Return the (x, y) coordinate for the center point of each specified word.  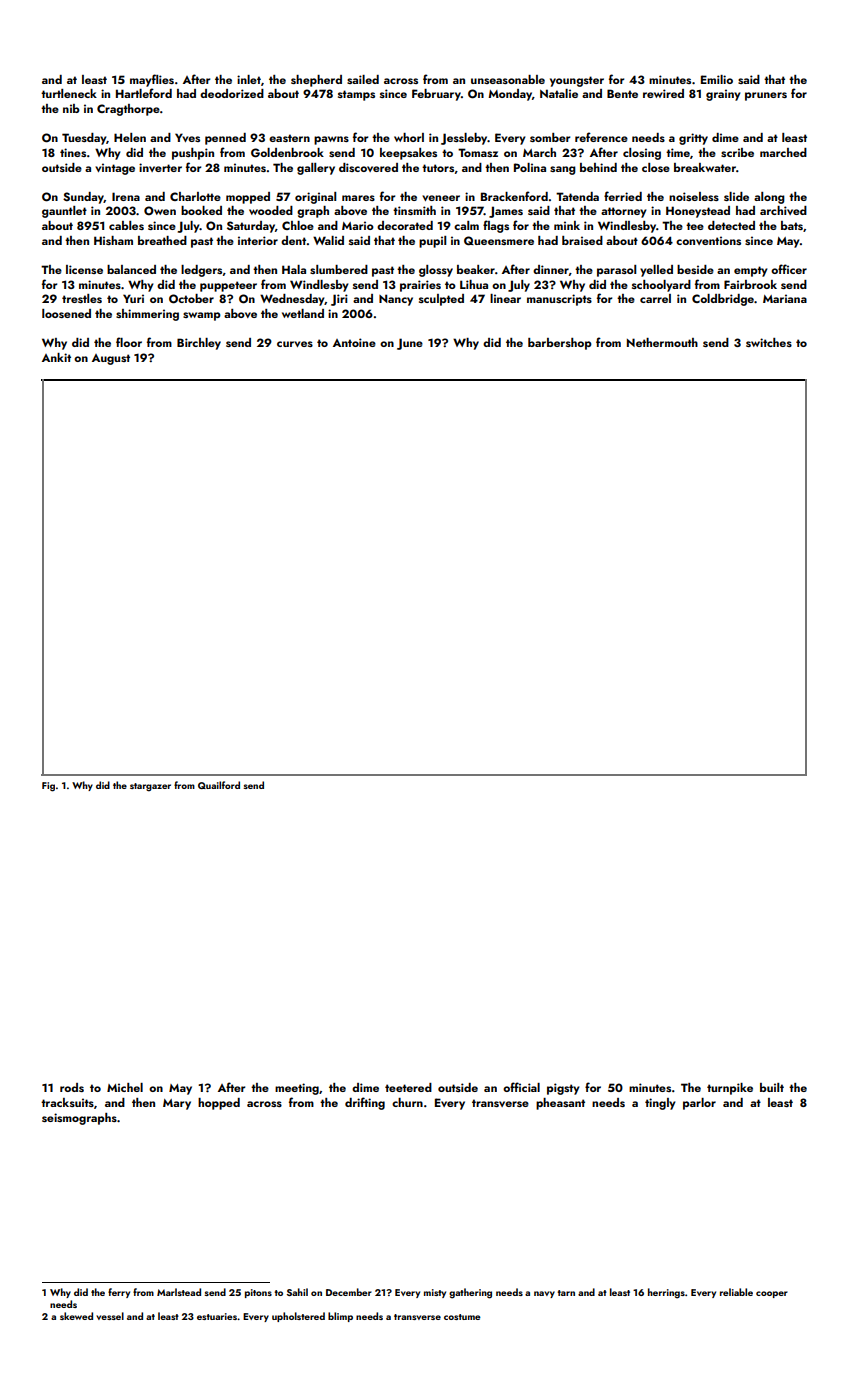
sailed (363, 79)
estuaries (217, 1316)
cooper (772, 1294)
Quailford (219, 785)
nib (71, 108)
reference (601, 137)
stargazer (150, 787)
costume (462, 1317)
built (772, 1087)
